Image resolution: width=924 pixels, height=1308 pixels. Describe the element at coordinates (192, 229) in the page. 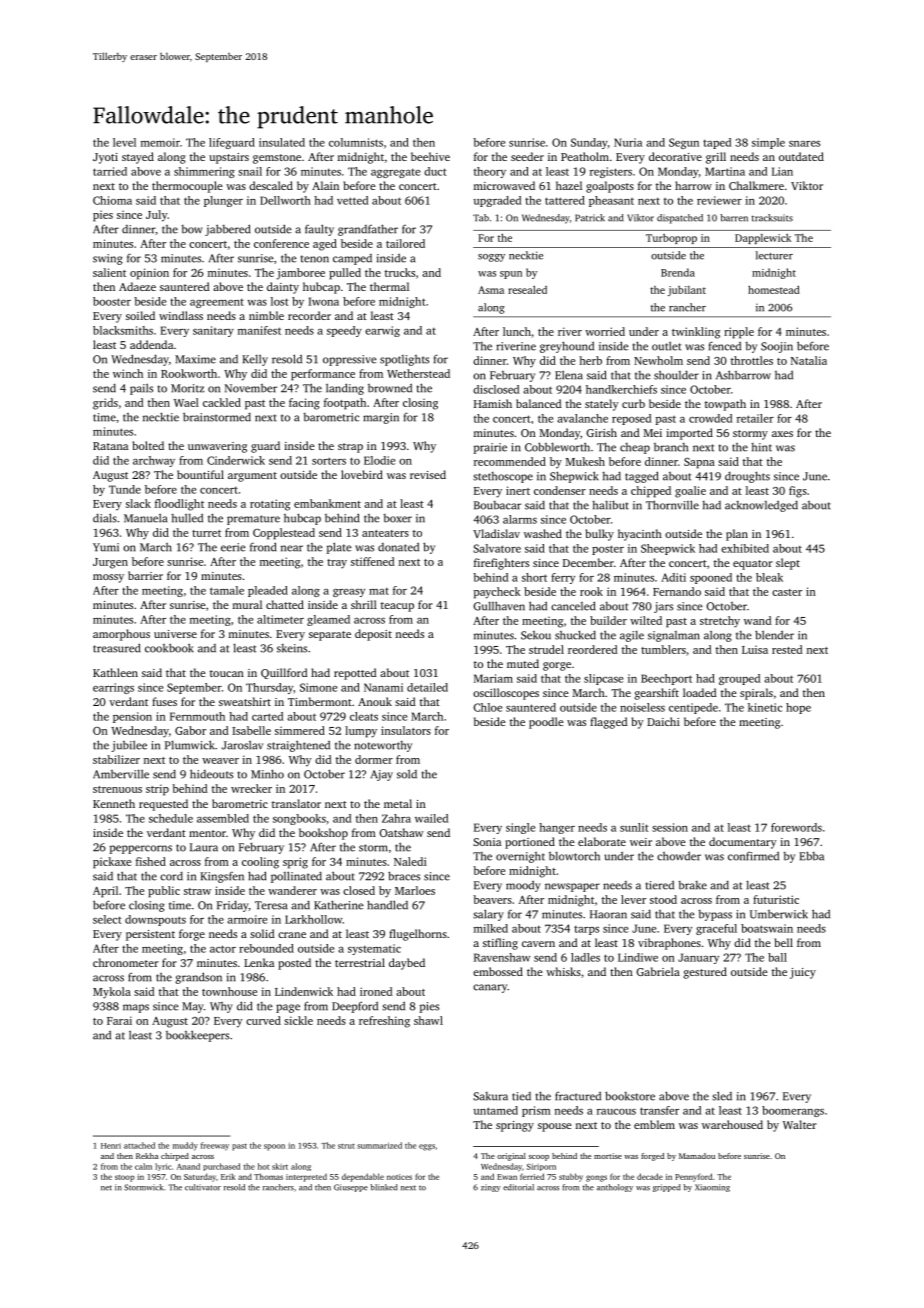

I see `bow` at that location.
